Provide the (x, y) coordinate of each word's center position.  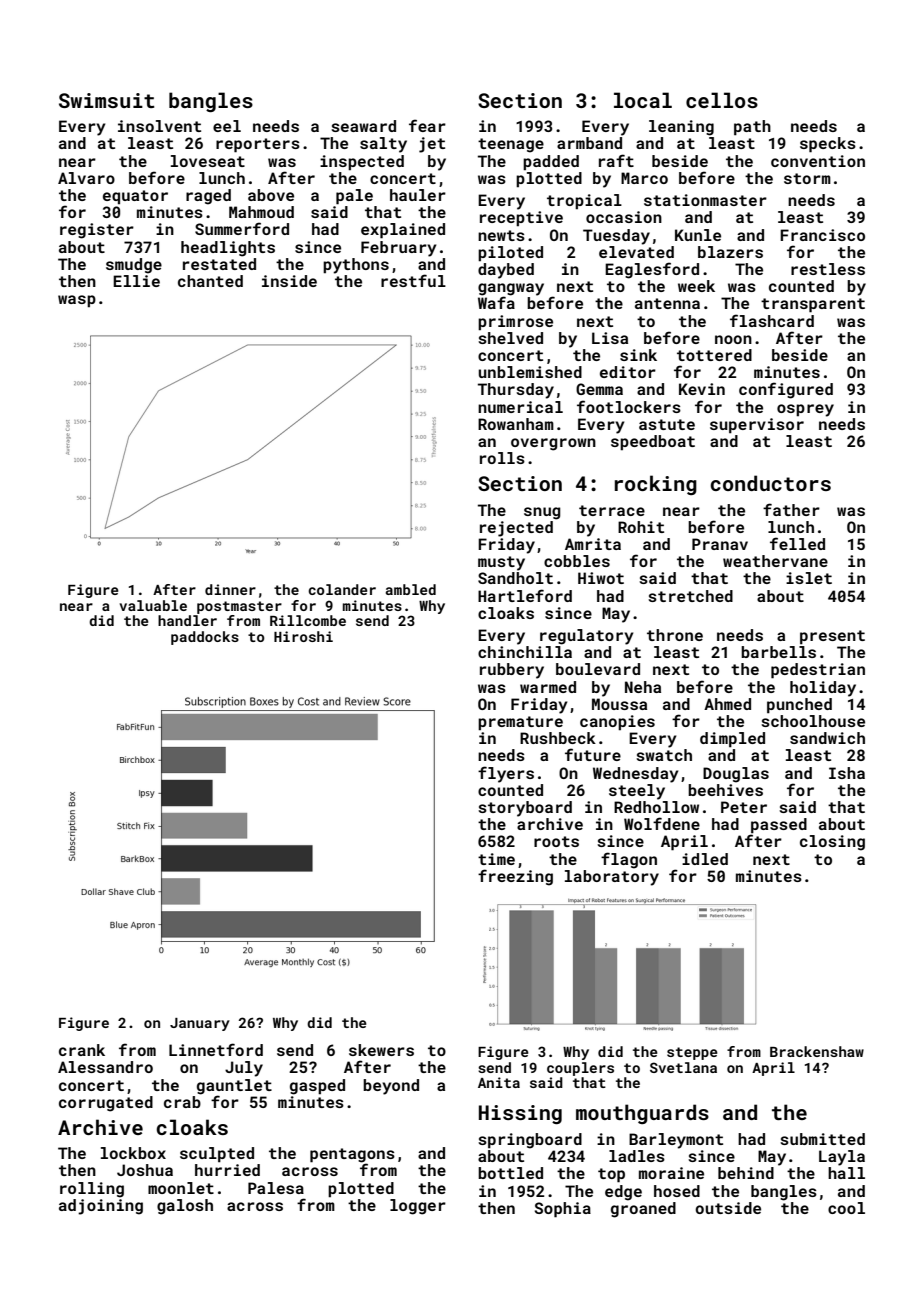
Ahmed (727, 704)
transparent (813, 305)
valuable (153, 605)
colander (342, 589)
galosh (185, 1207)
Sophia (563, 1210)
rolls (502, 458)
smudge (134, 266)
